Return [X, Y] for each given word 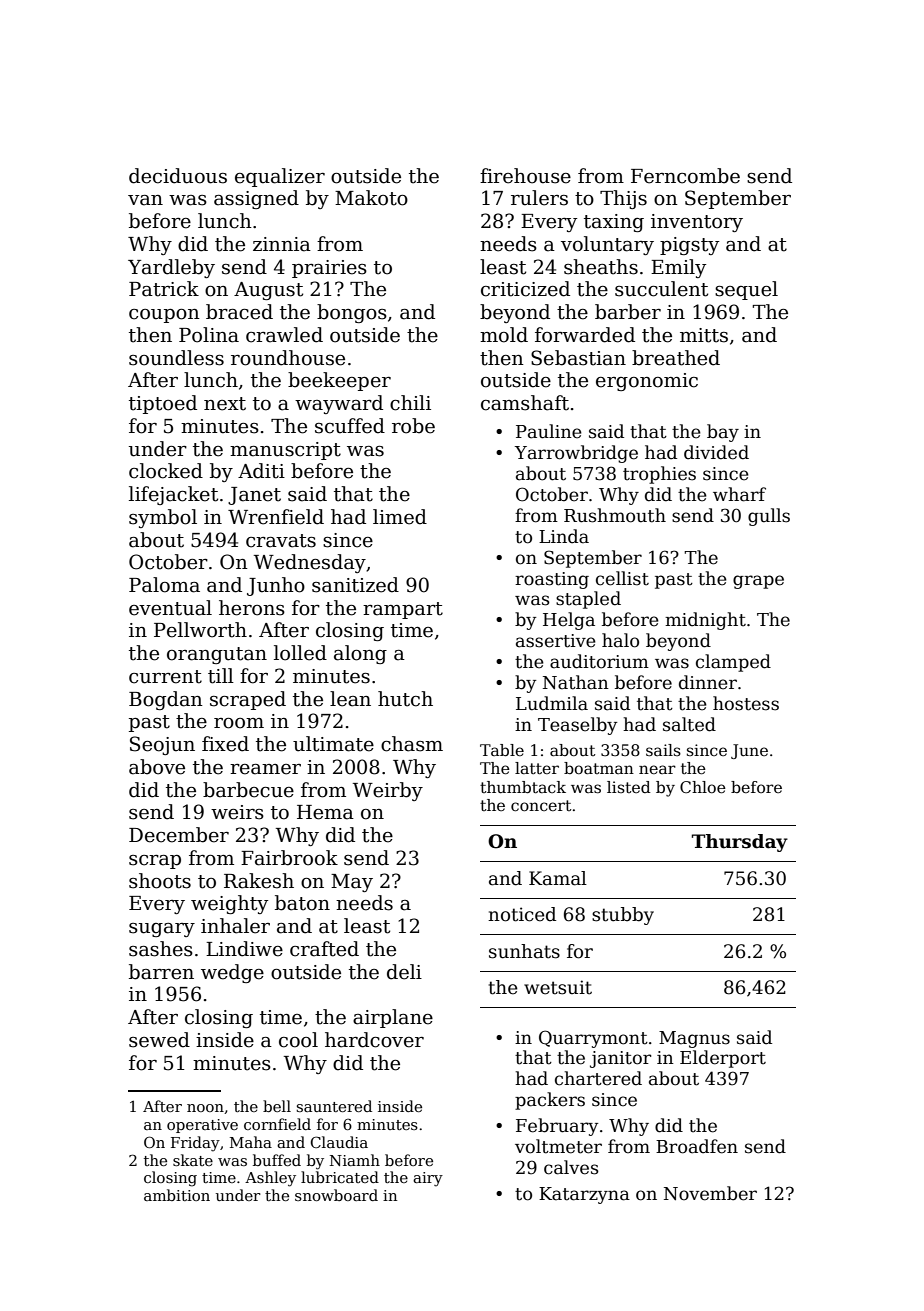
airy [428, 1179]
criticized [525, 289]
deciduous [178, 176]
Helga [569, 621]
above [157, 767]
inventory [697, 223]
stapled [588, 600]
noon [205, 1108]
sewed [159, 1040]
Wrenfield [276, 517]
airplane [393, 1018]
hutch [405, 699]
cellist [622, 578]
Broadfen [697, 1146]
